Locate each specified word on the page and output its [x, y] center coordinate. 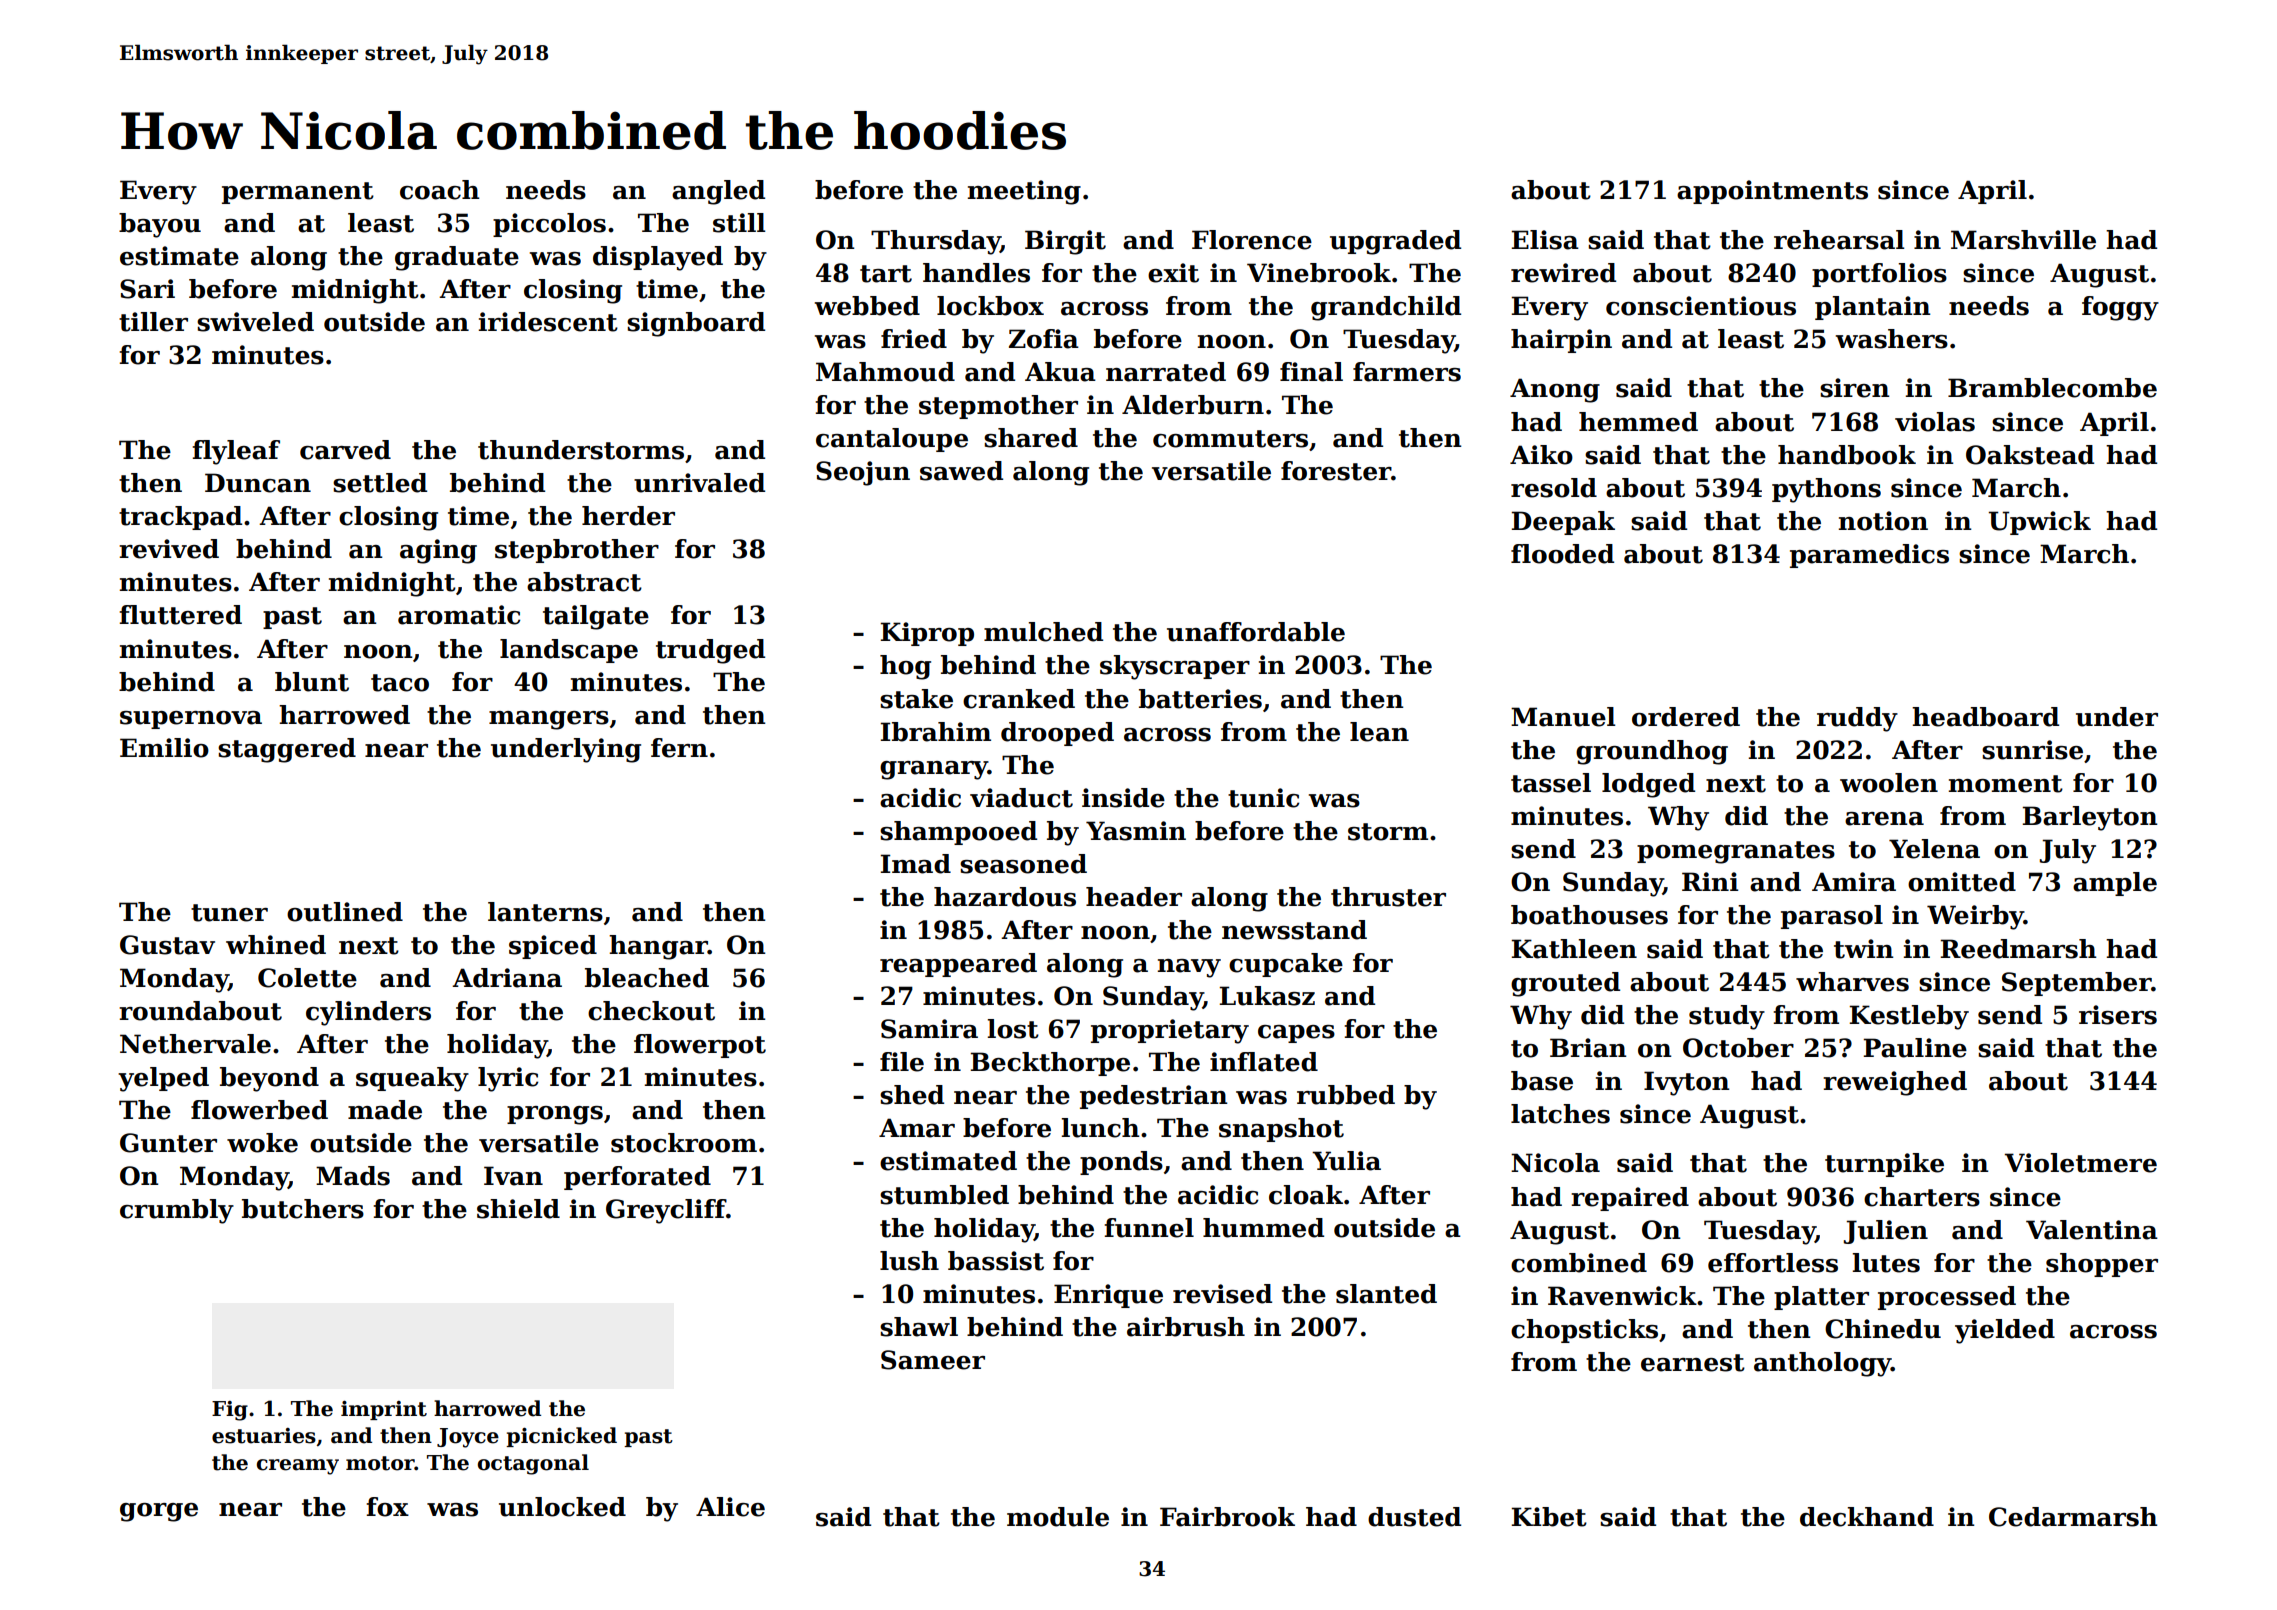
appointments [1772, 192]
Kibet [1549, 1517]
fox [387, 1507]
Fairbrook [1227, 1517]
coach [440, 190]
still [739, 223]
